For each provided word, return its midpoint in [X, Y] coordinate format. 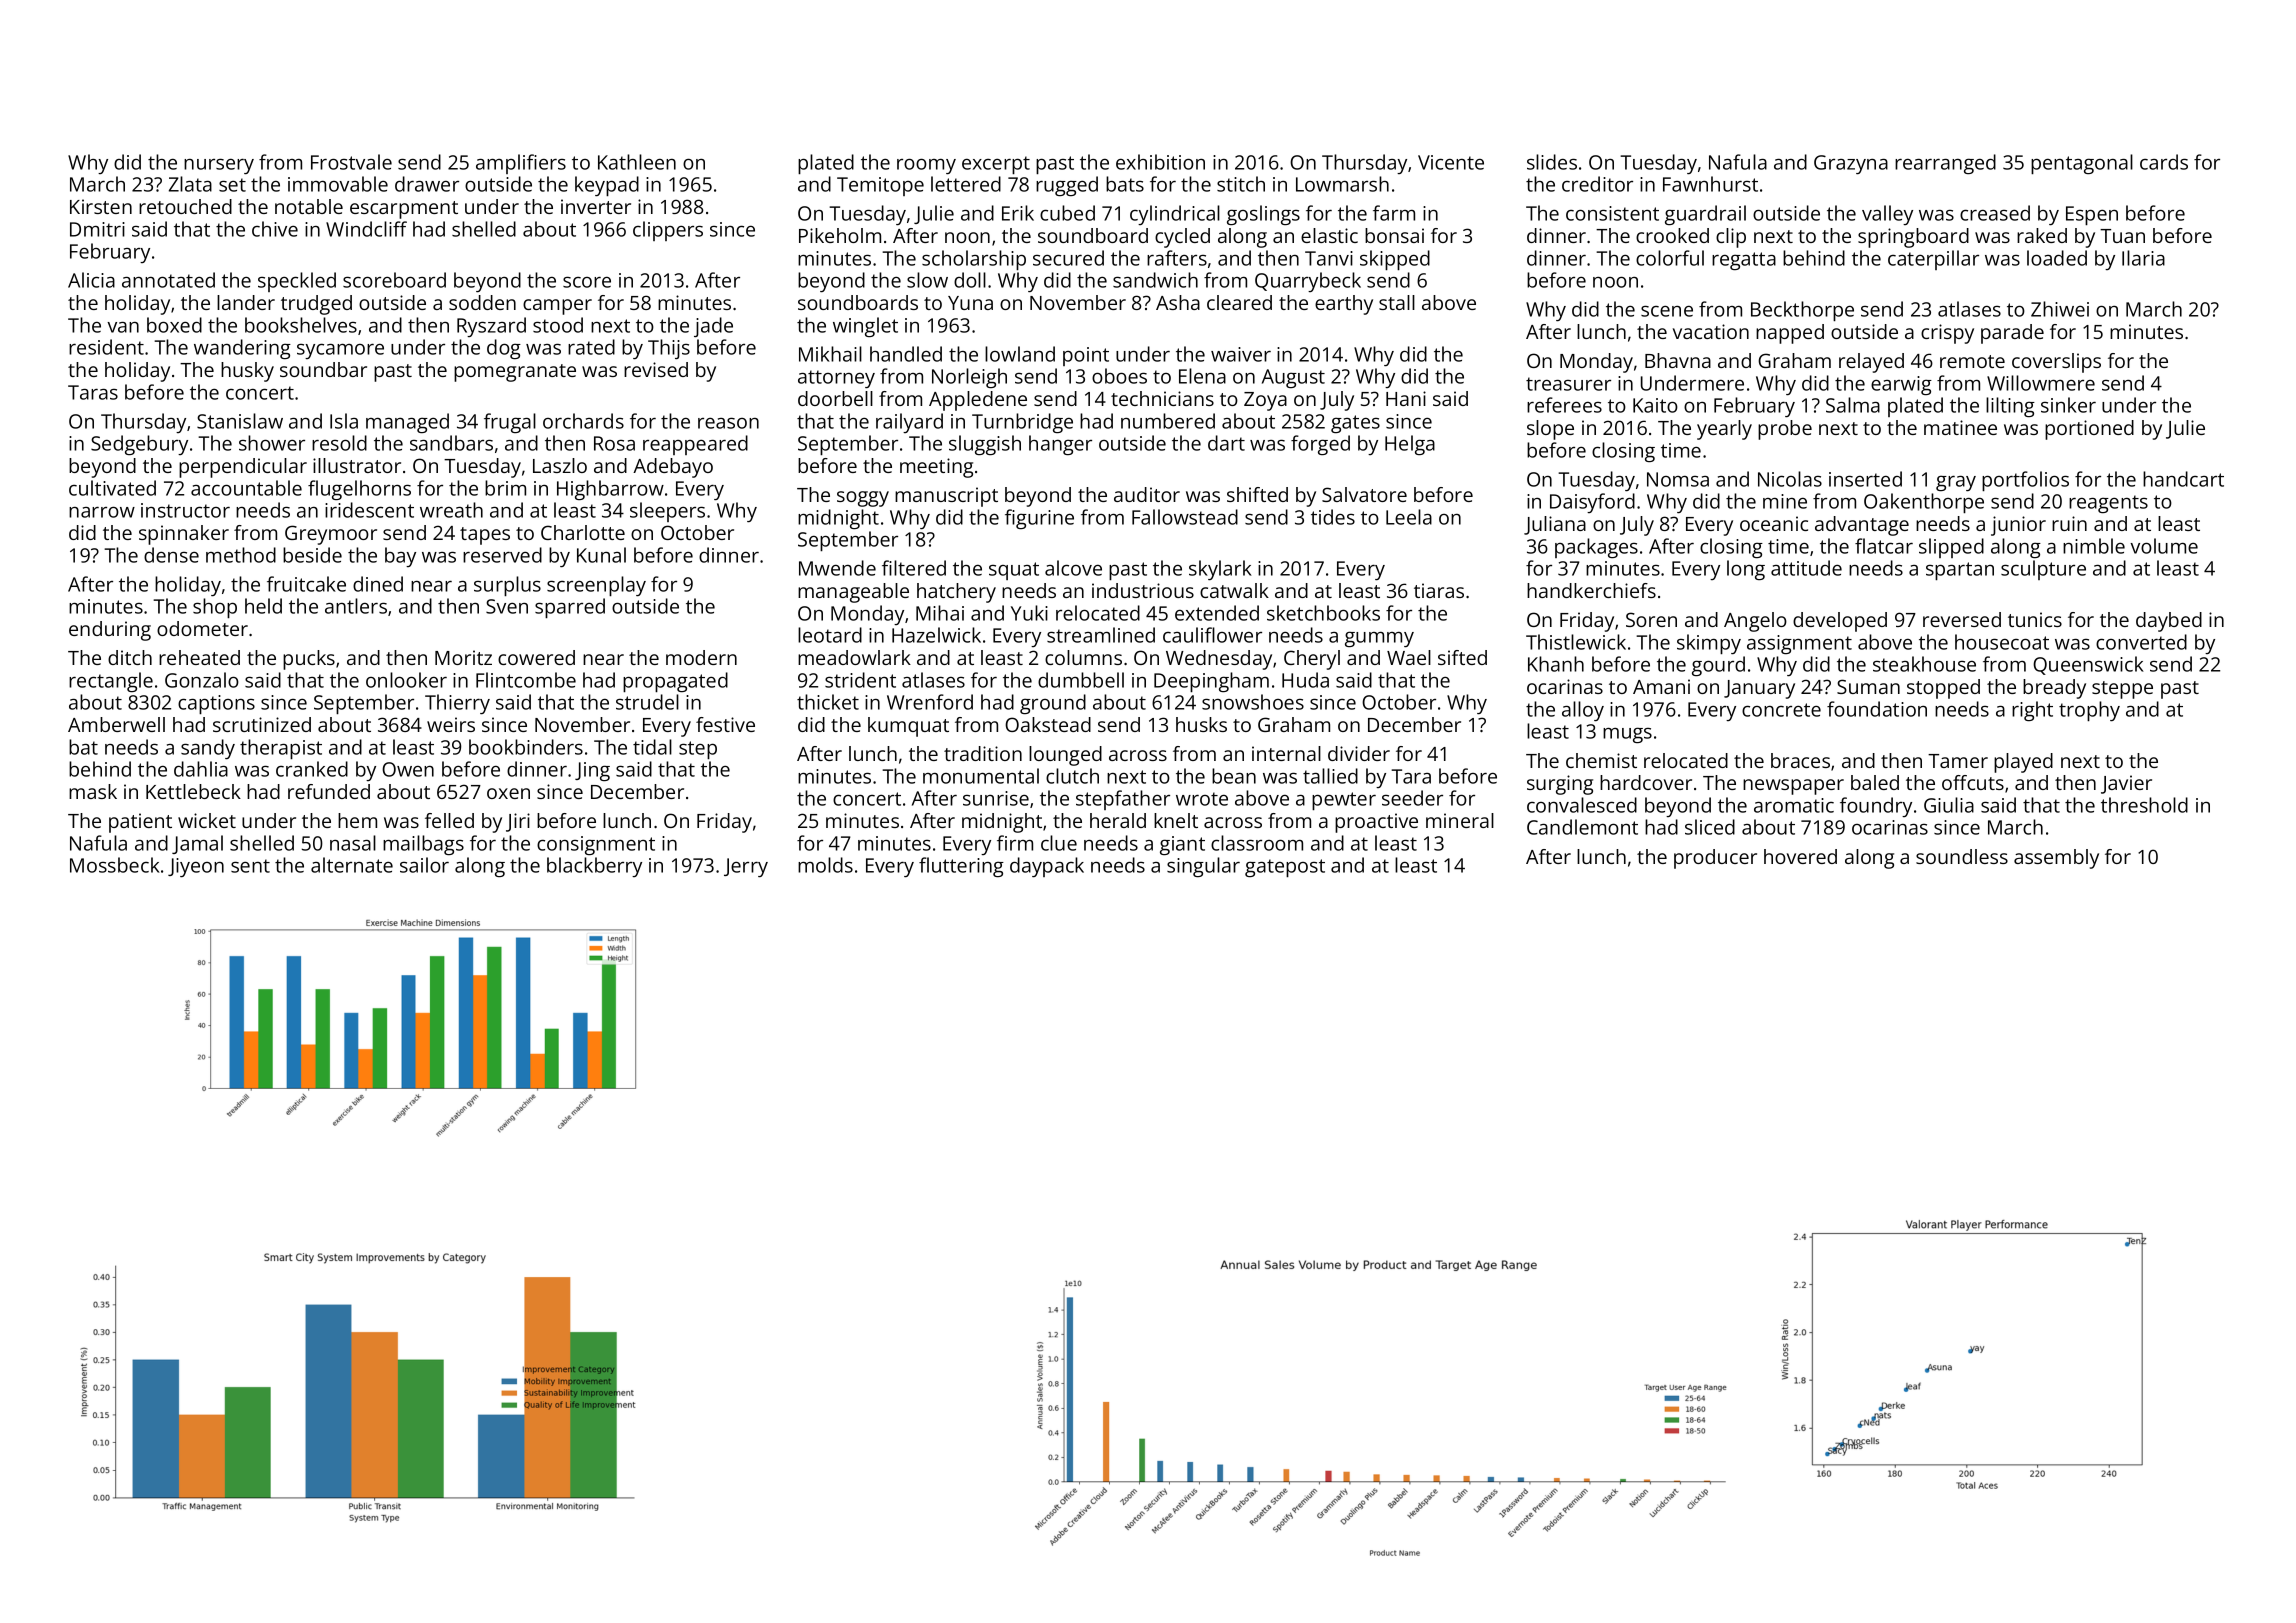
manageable [853, 593]
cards [2164, 162]
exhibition [1160, 162]
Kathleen [637, 162]
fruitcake [306, 584]
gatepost [1285, 868]
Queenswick [2088, 665]
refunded [329, 791]
